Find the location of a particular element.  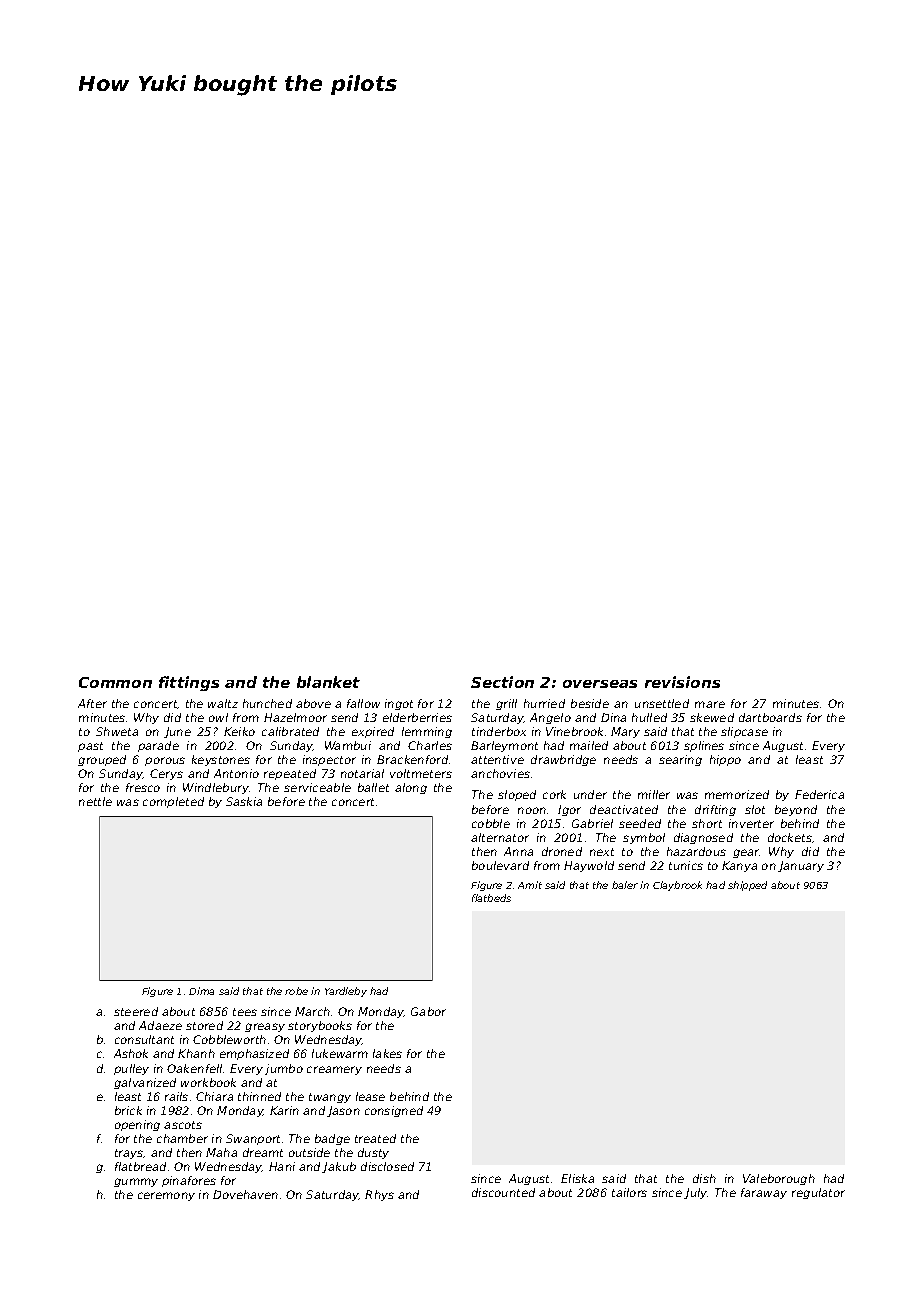

revisions is located at coordinates (682, 682).
